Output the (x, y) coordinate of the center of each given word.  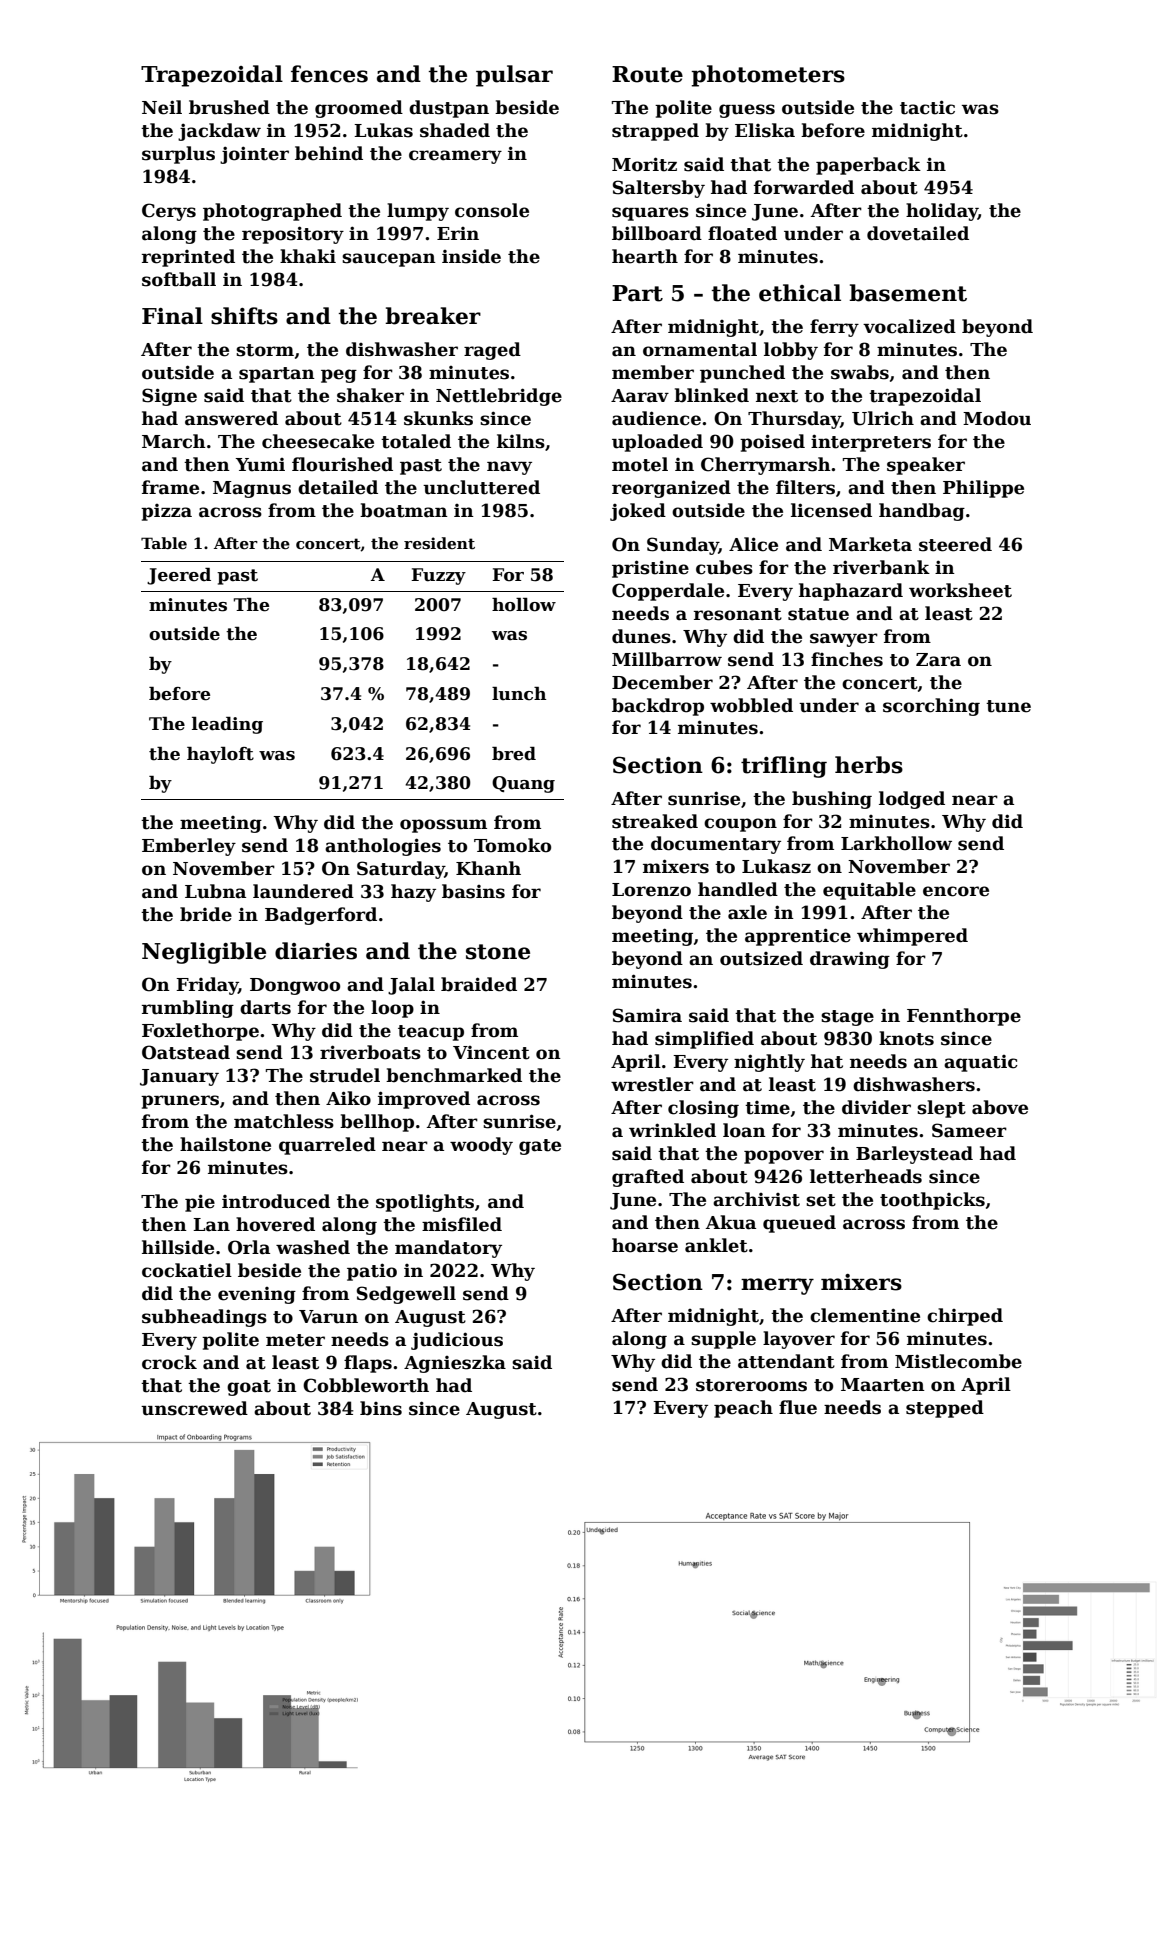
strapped (655, 132)
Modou (997, 418)
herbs (869, 765)
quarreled (327, 1146)
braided (479, 984)
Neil (162, 107)
